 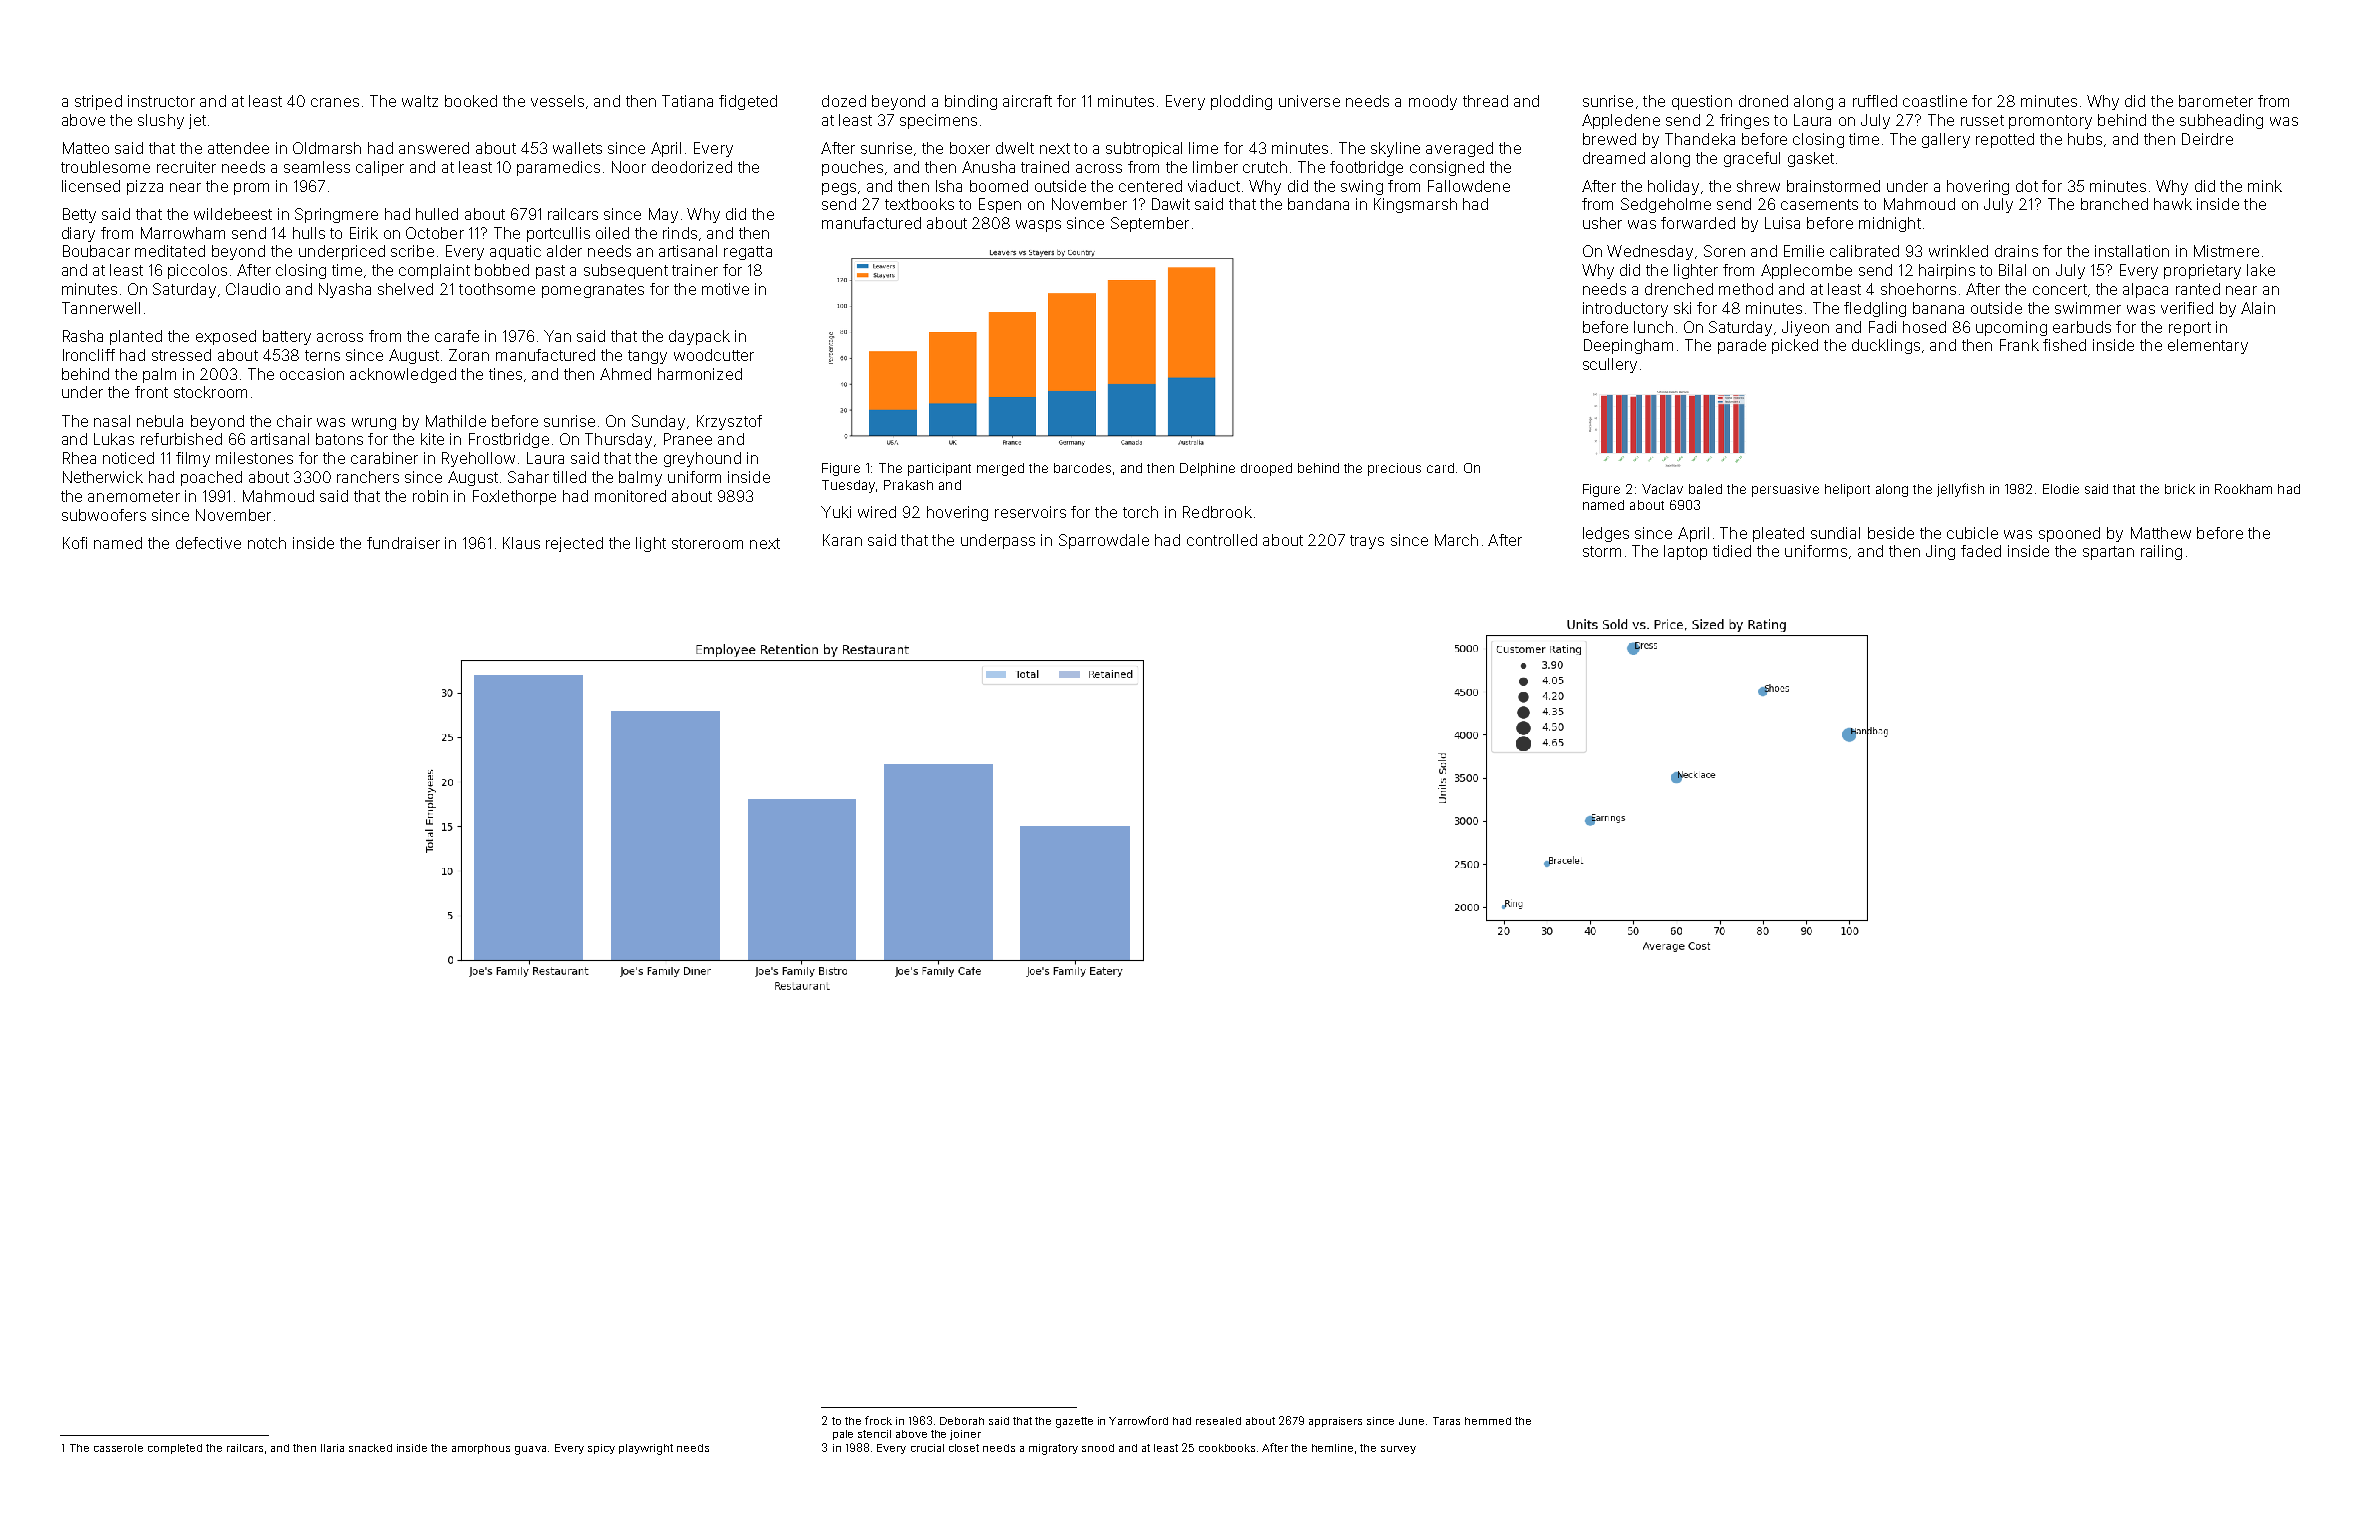 I want to click on instructor, so click(x=161, y=101).
